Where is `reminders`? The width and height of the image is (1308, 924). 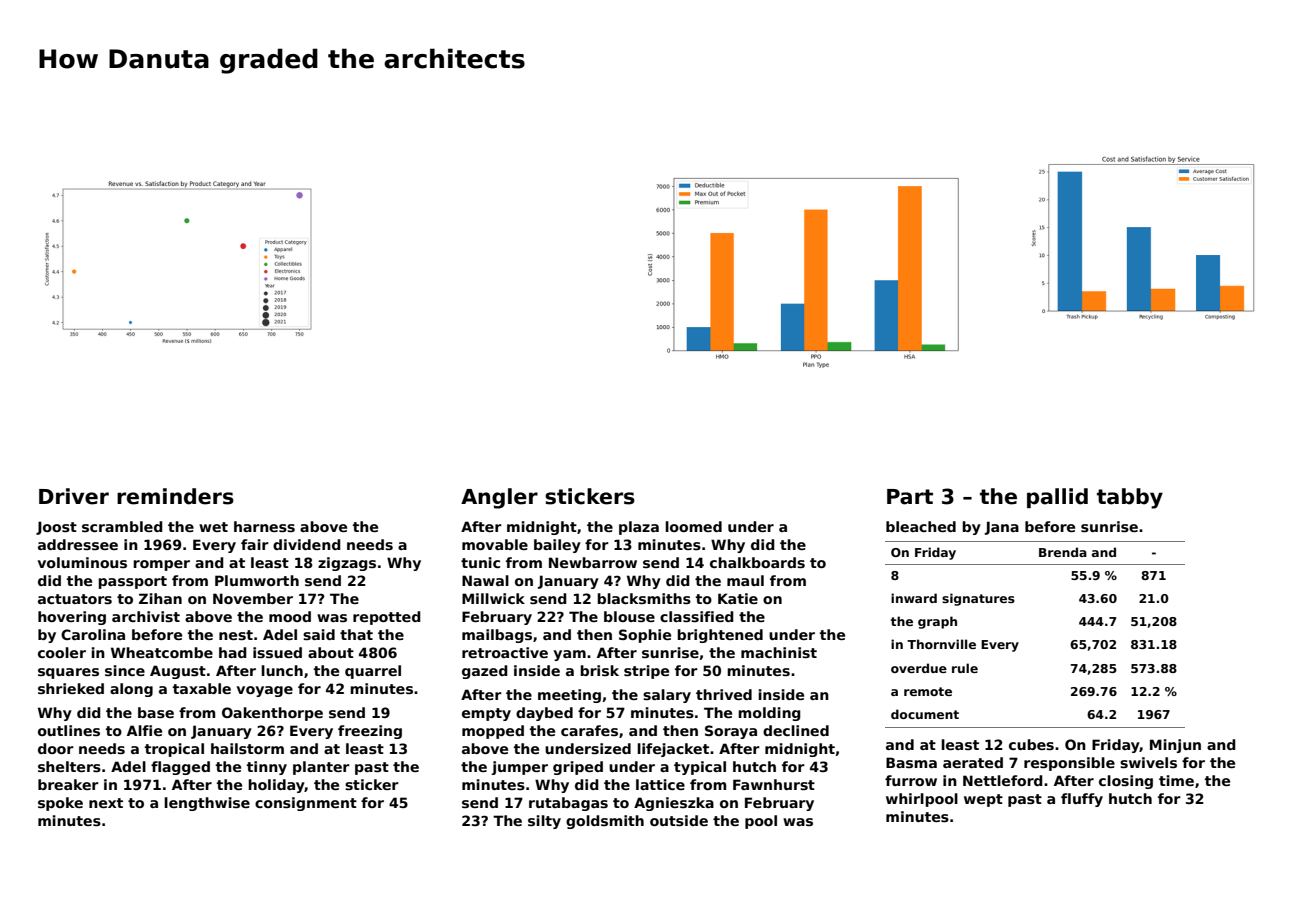
reminders is located at coordinates (175, 496).
